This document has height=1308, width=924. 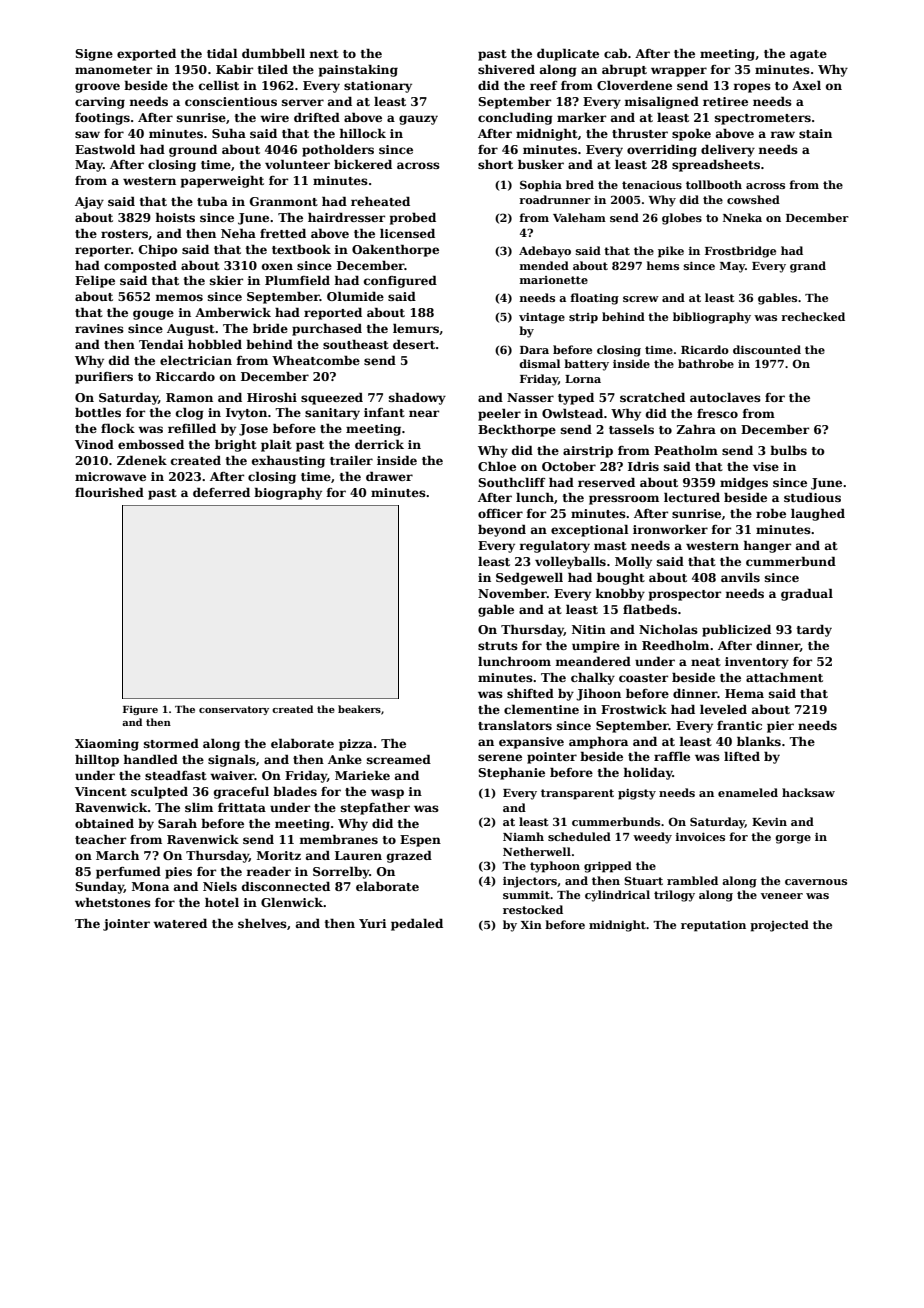 I want to click on neat, so click(x=706, y=662).
